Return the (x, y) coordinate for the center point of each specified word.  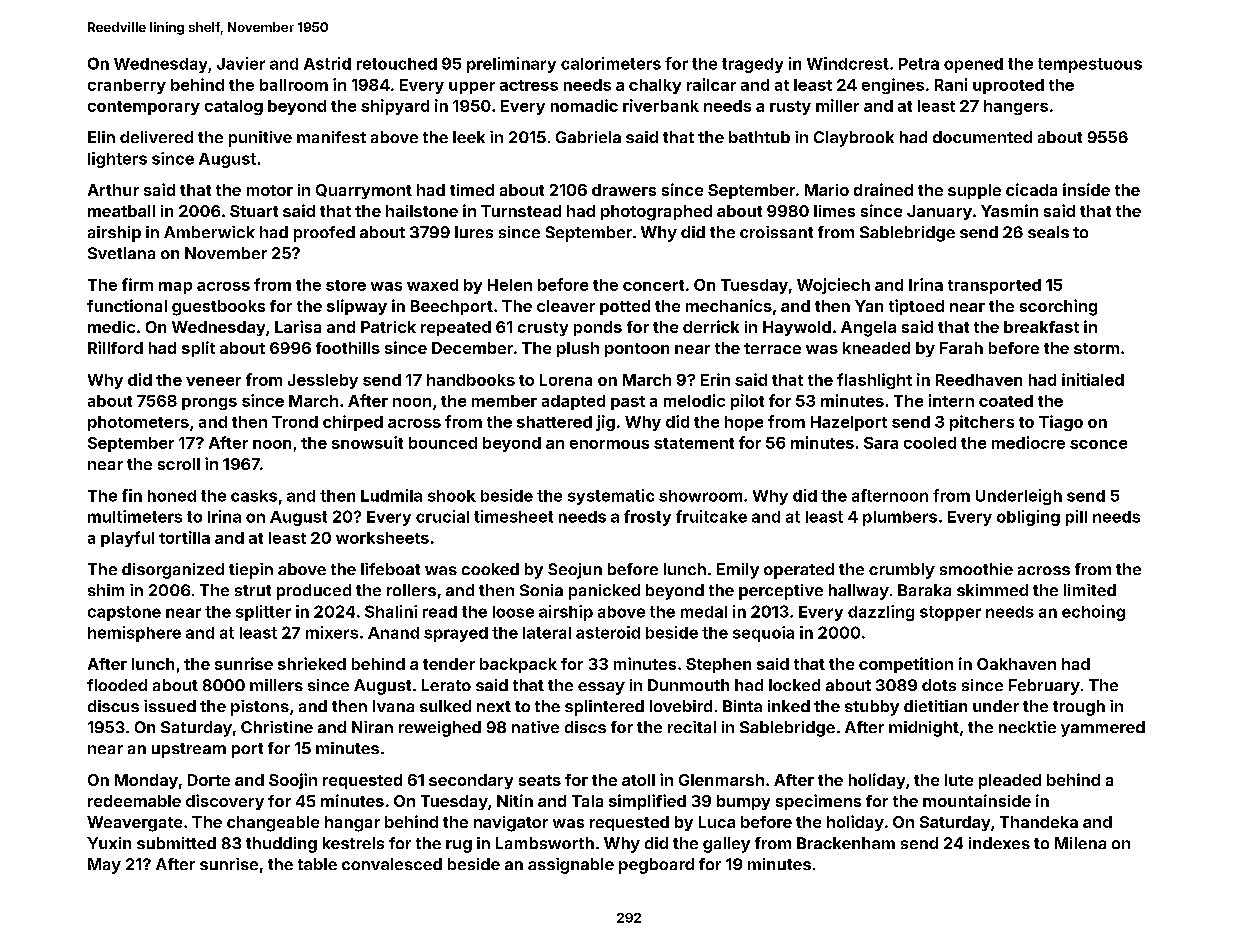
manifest (331, 137)
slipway (357, 307)
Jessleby (323, 381)
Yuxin (109, 843)
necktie (1027, 727)
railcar (711, 84)
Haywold (797, 328)
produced (314, 592)
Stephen (718, 665)
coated (1006, 401)
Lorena (566, 380)
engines (893, 86)
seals (1048, 232)
